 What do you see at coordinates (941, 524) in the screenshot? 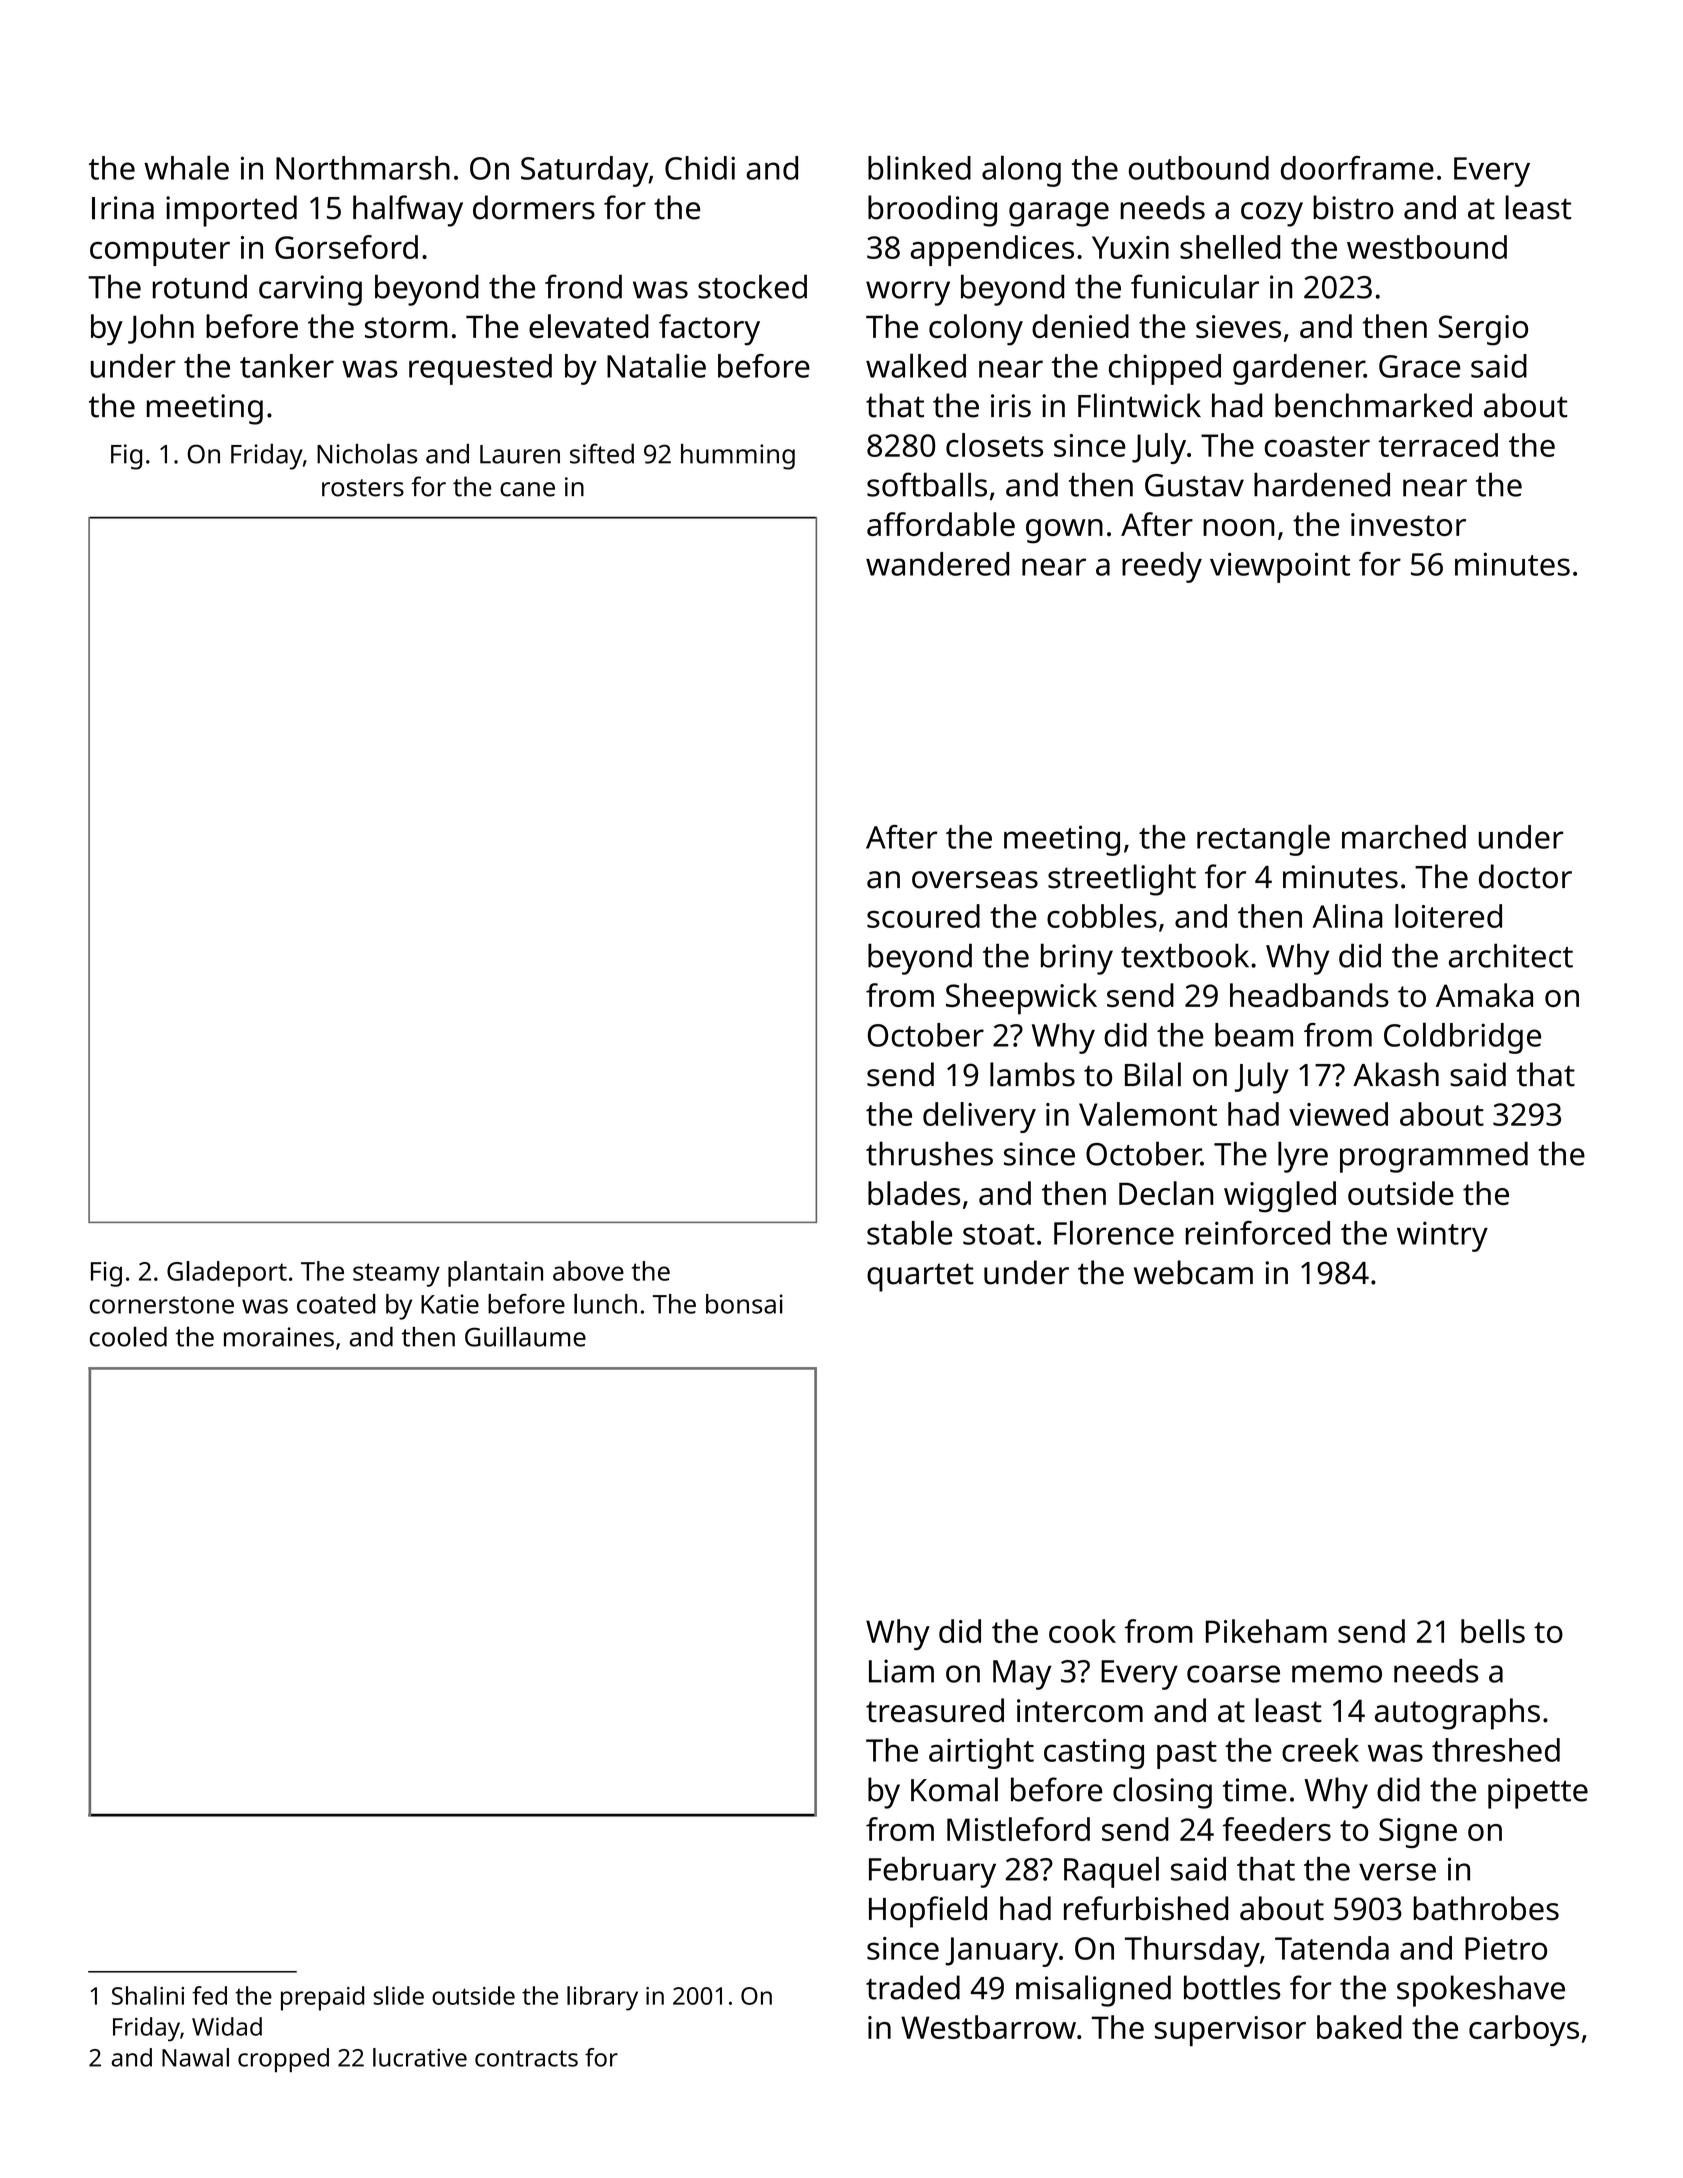
I see `affordable` at bounding box center [941, 524].
